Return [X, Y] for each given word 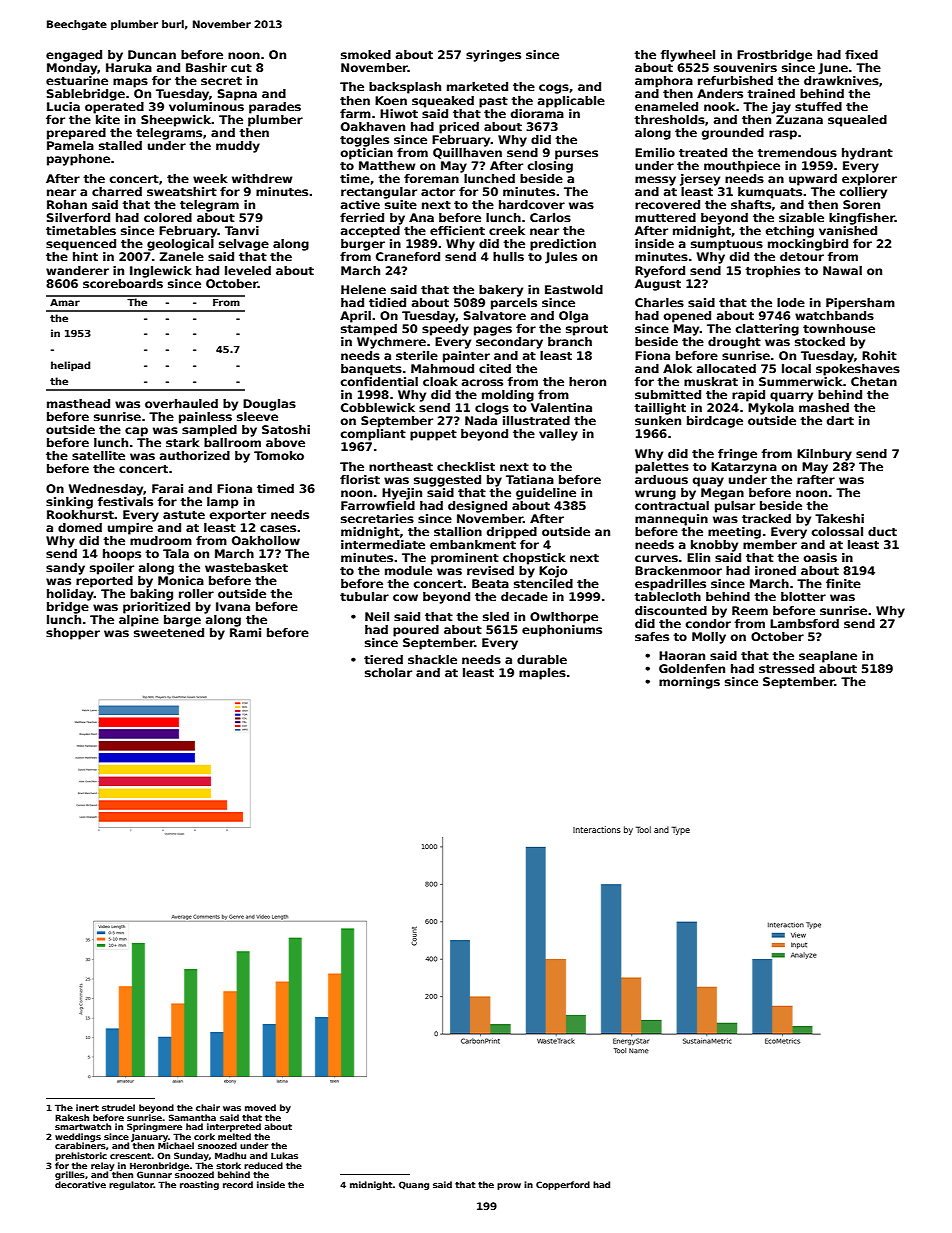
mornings [689, 683]
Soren [861, 204]
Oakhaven [373, 126]
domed [80, 527]
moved [260, 1107]
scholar [388, 672]
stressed [786, 668]
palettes [662, 468]
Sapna [237, 95]
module [408, 570]
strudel [118, 1107]
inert [87, 1107]
